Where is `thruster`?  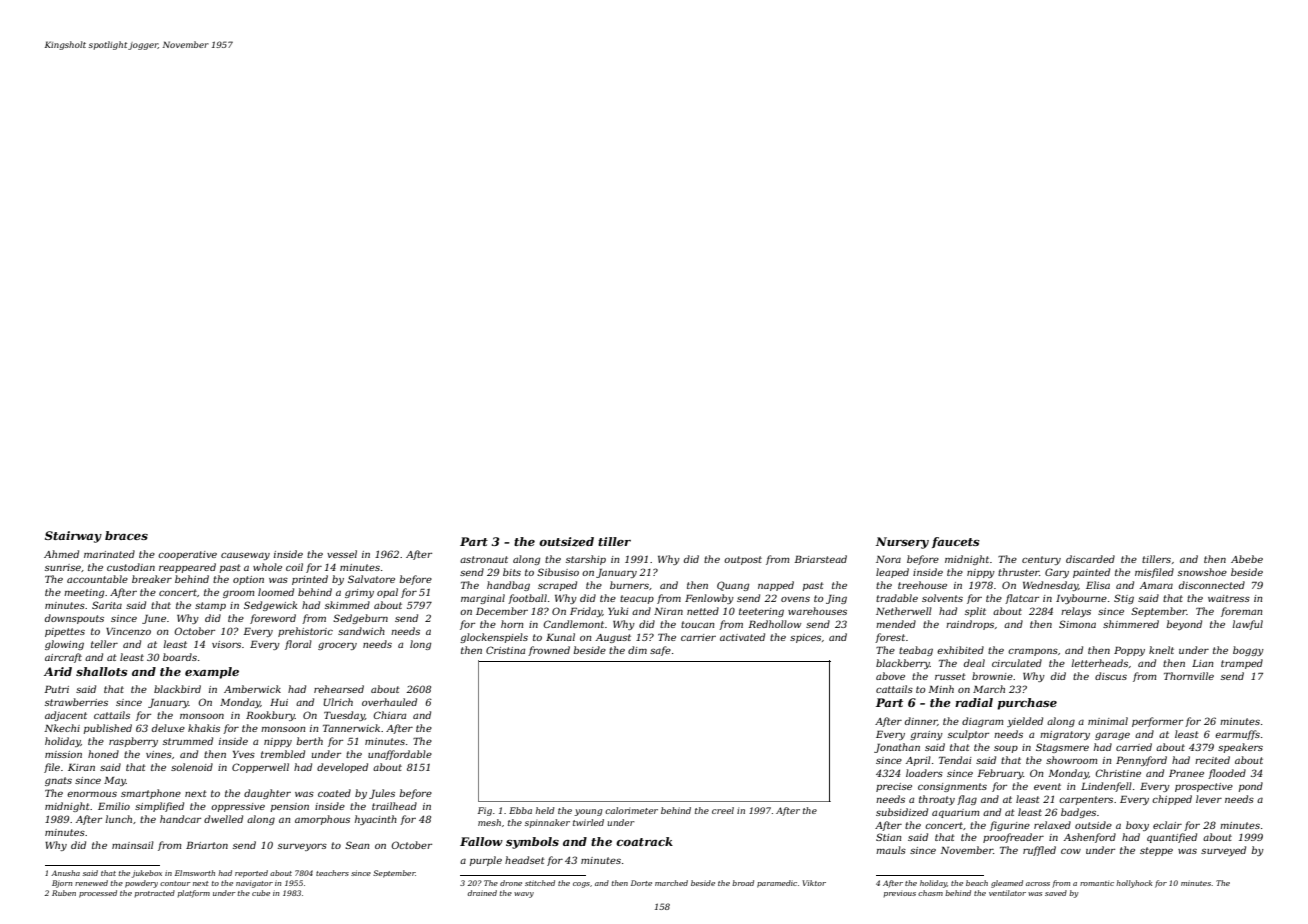 thruster is located at coordinates (1019, 572).
